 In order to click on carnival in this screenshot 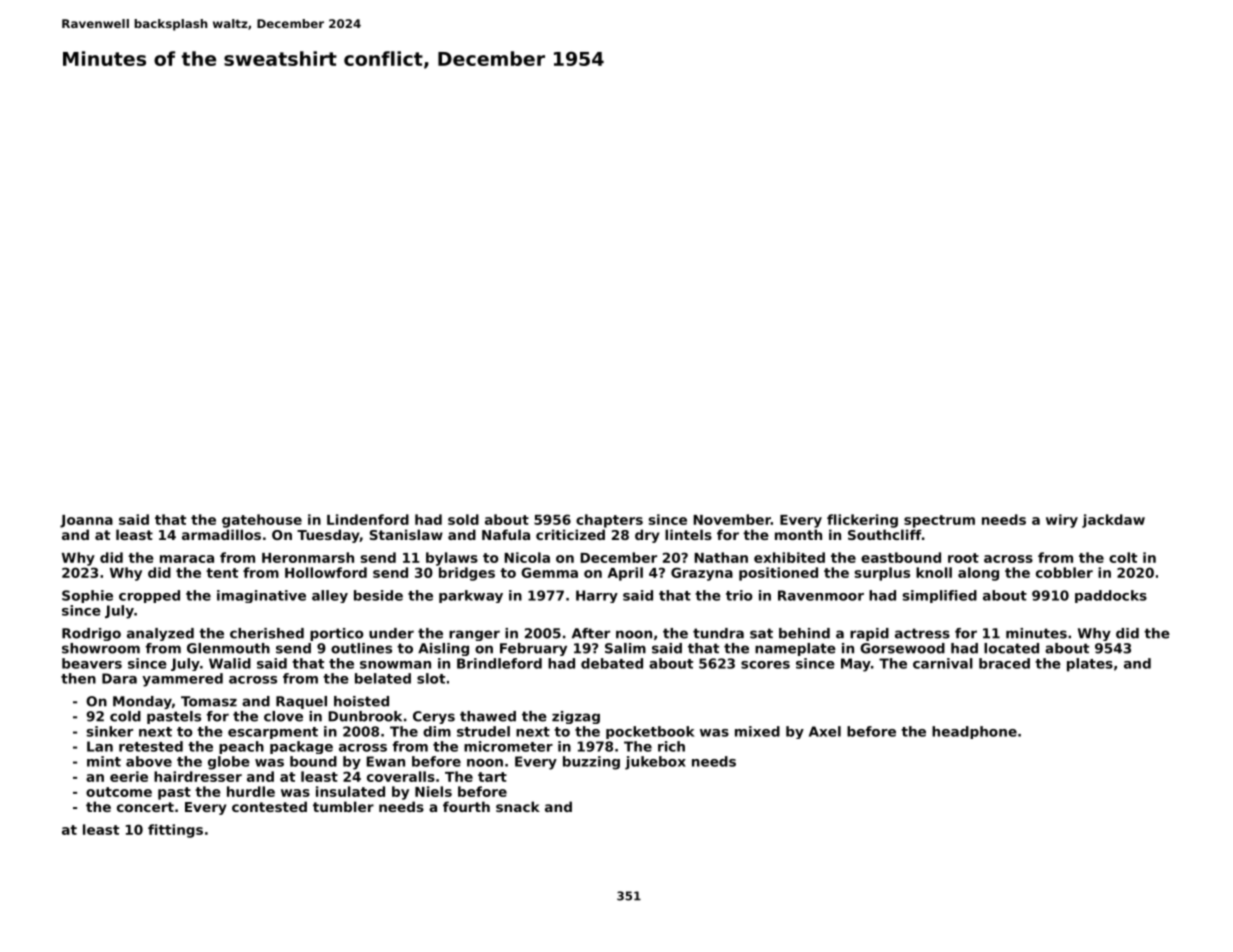, I will do `click(943, 663)`.
